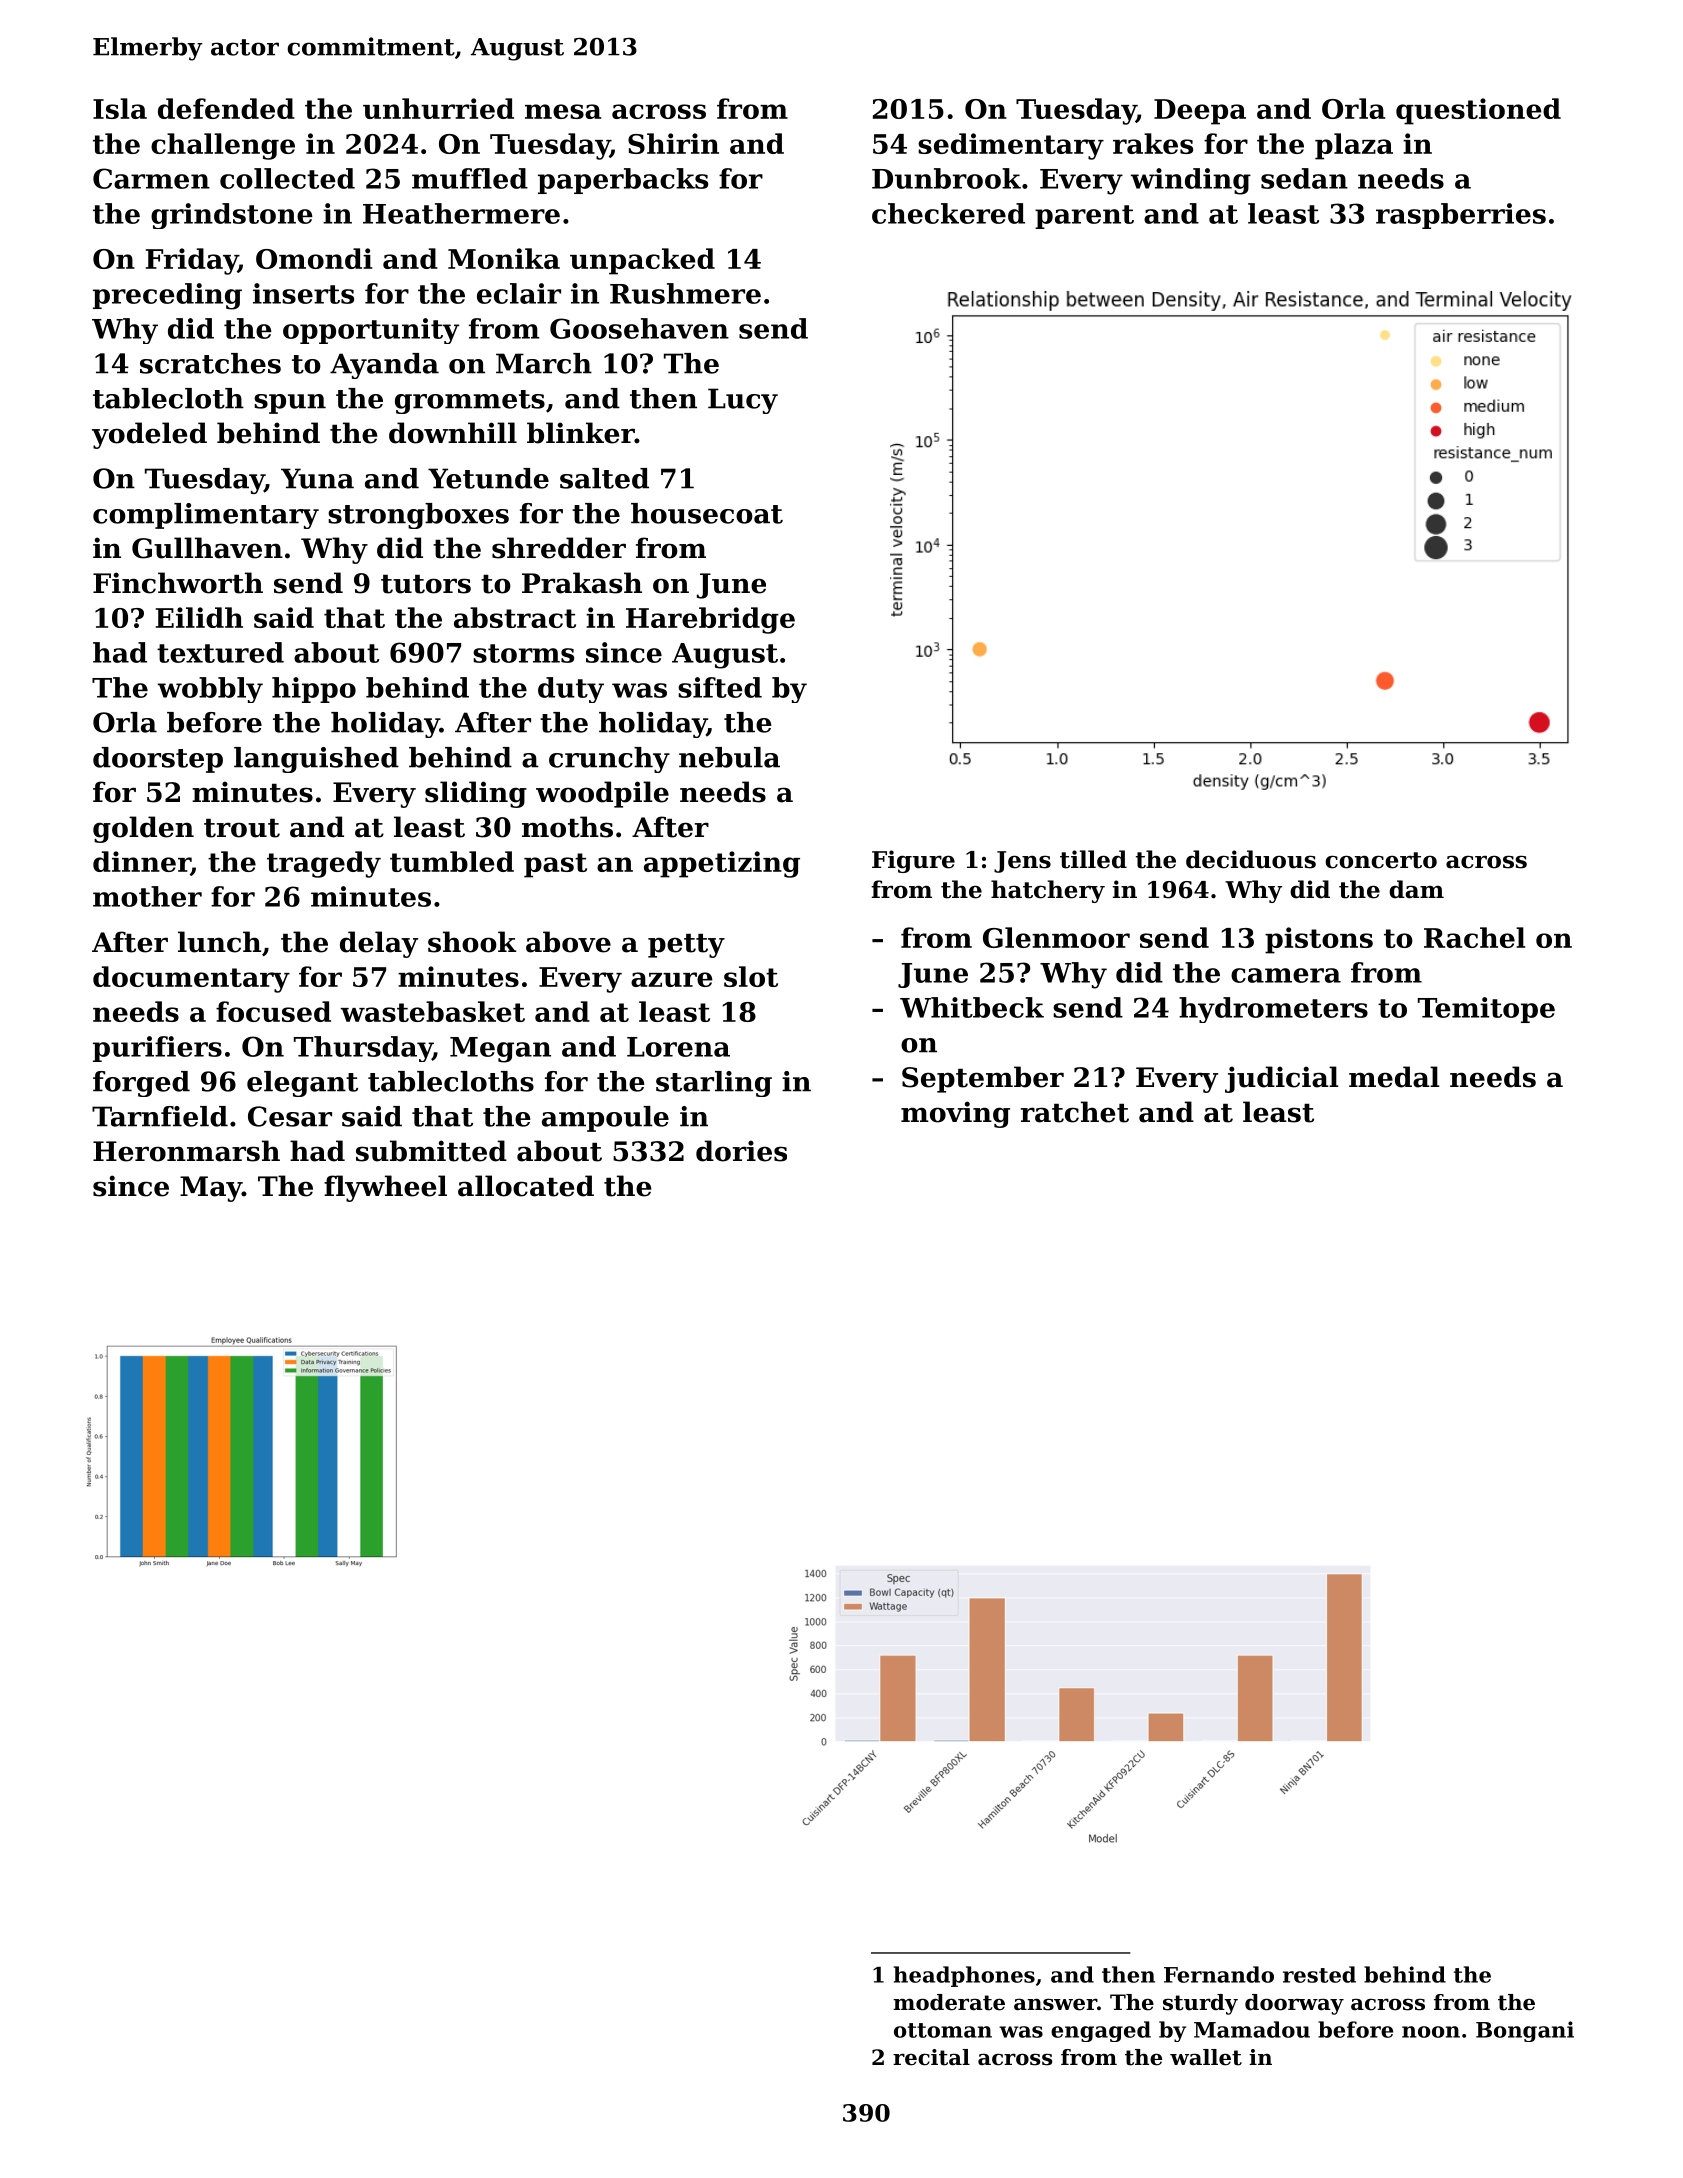 The height and width of the document is (2178, 1683). Describe the element at coordinates (1282, 1079) in the document. I see `judicial` at that location.
